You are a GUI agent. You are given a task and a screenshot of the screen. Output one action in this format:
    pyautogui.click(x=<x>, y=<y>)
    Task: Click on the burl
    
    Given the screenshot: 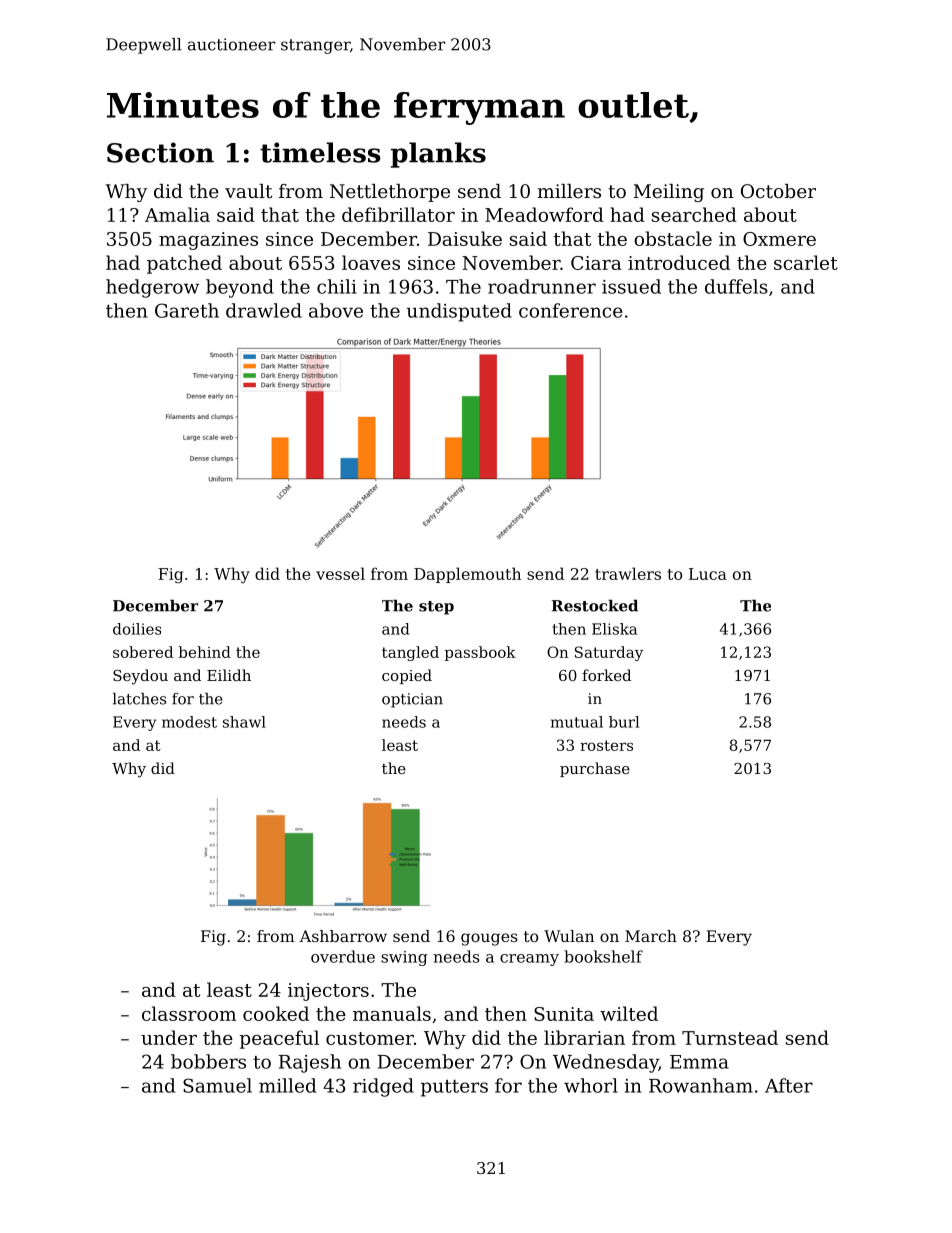 What is the action you would take?
    pyautogui.click(x=624, y=722)
